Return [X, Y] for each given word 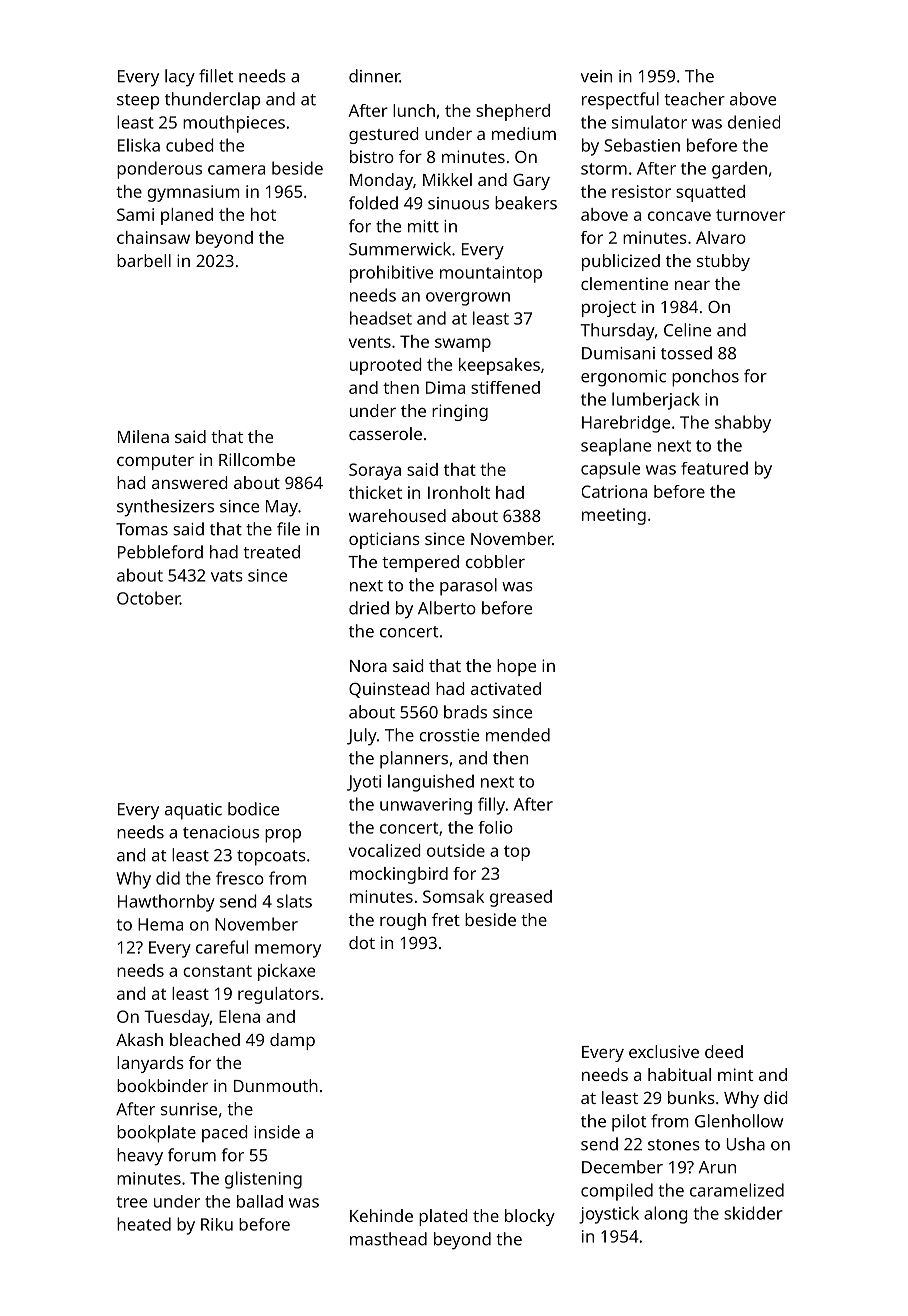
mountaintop [491, 274]
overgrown [468, 299]
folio [495, 827]
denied [754, 122]
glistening [263, 1180]
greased [521, 898]
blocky [530, 1217]
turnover [750, 215]
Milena [143, 436]
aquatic [193, 811]
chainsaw [153, 237]
